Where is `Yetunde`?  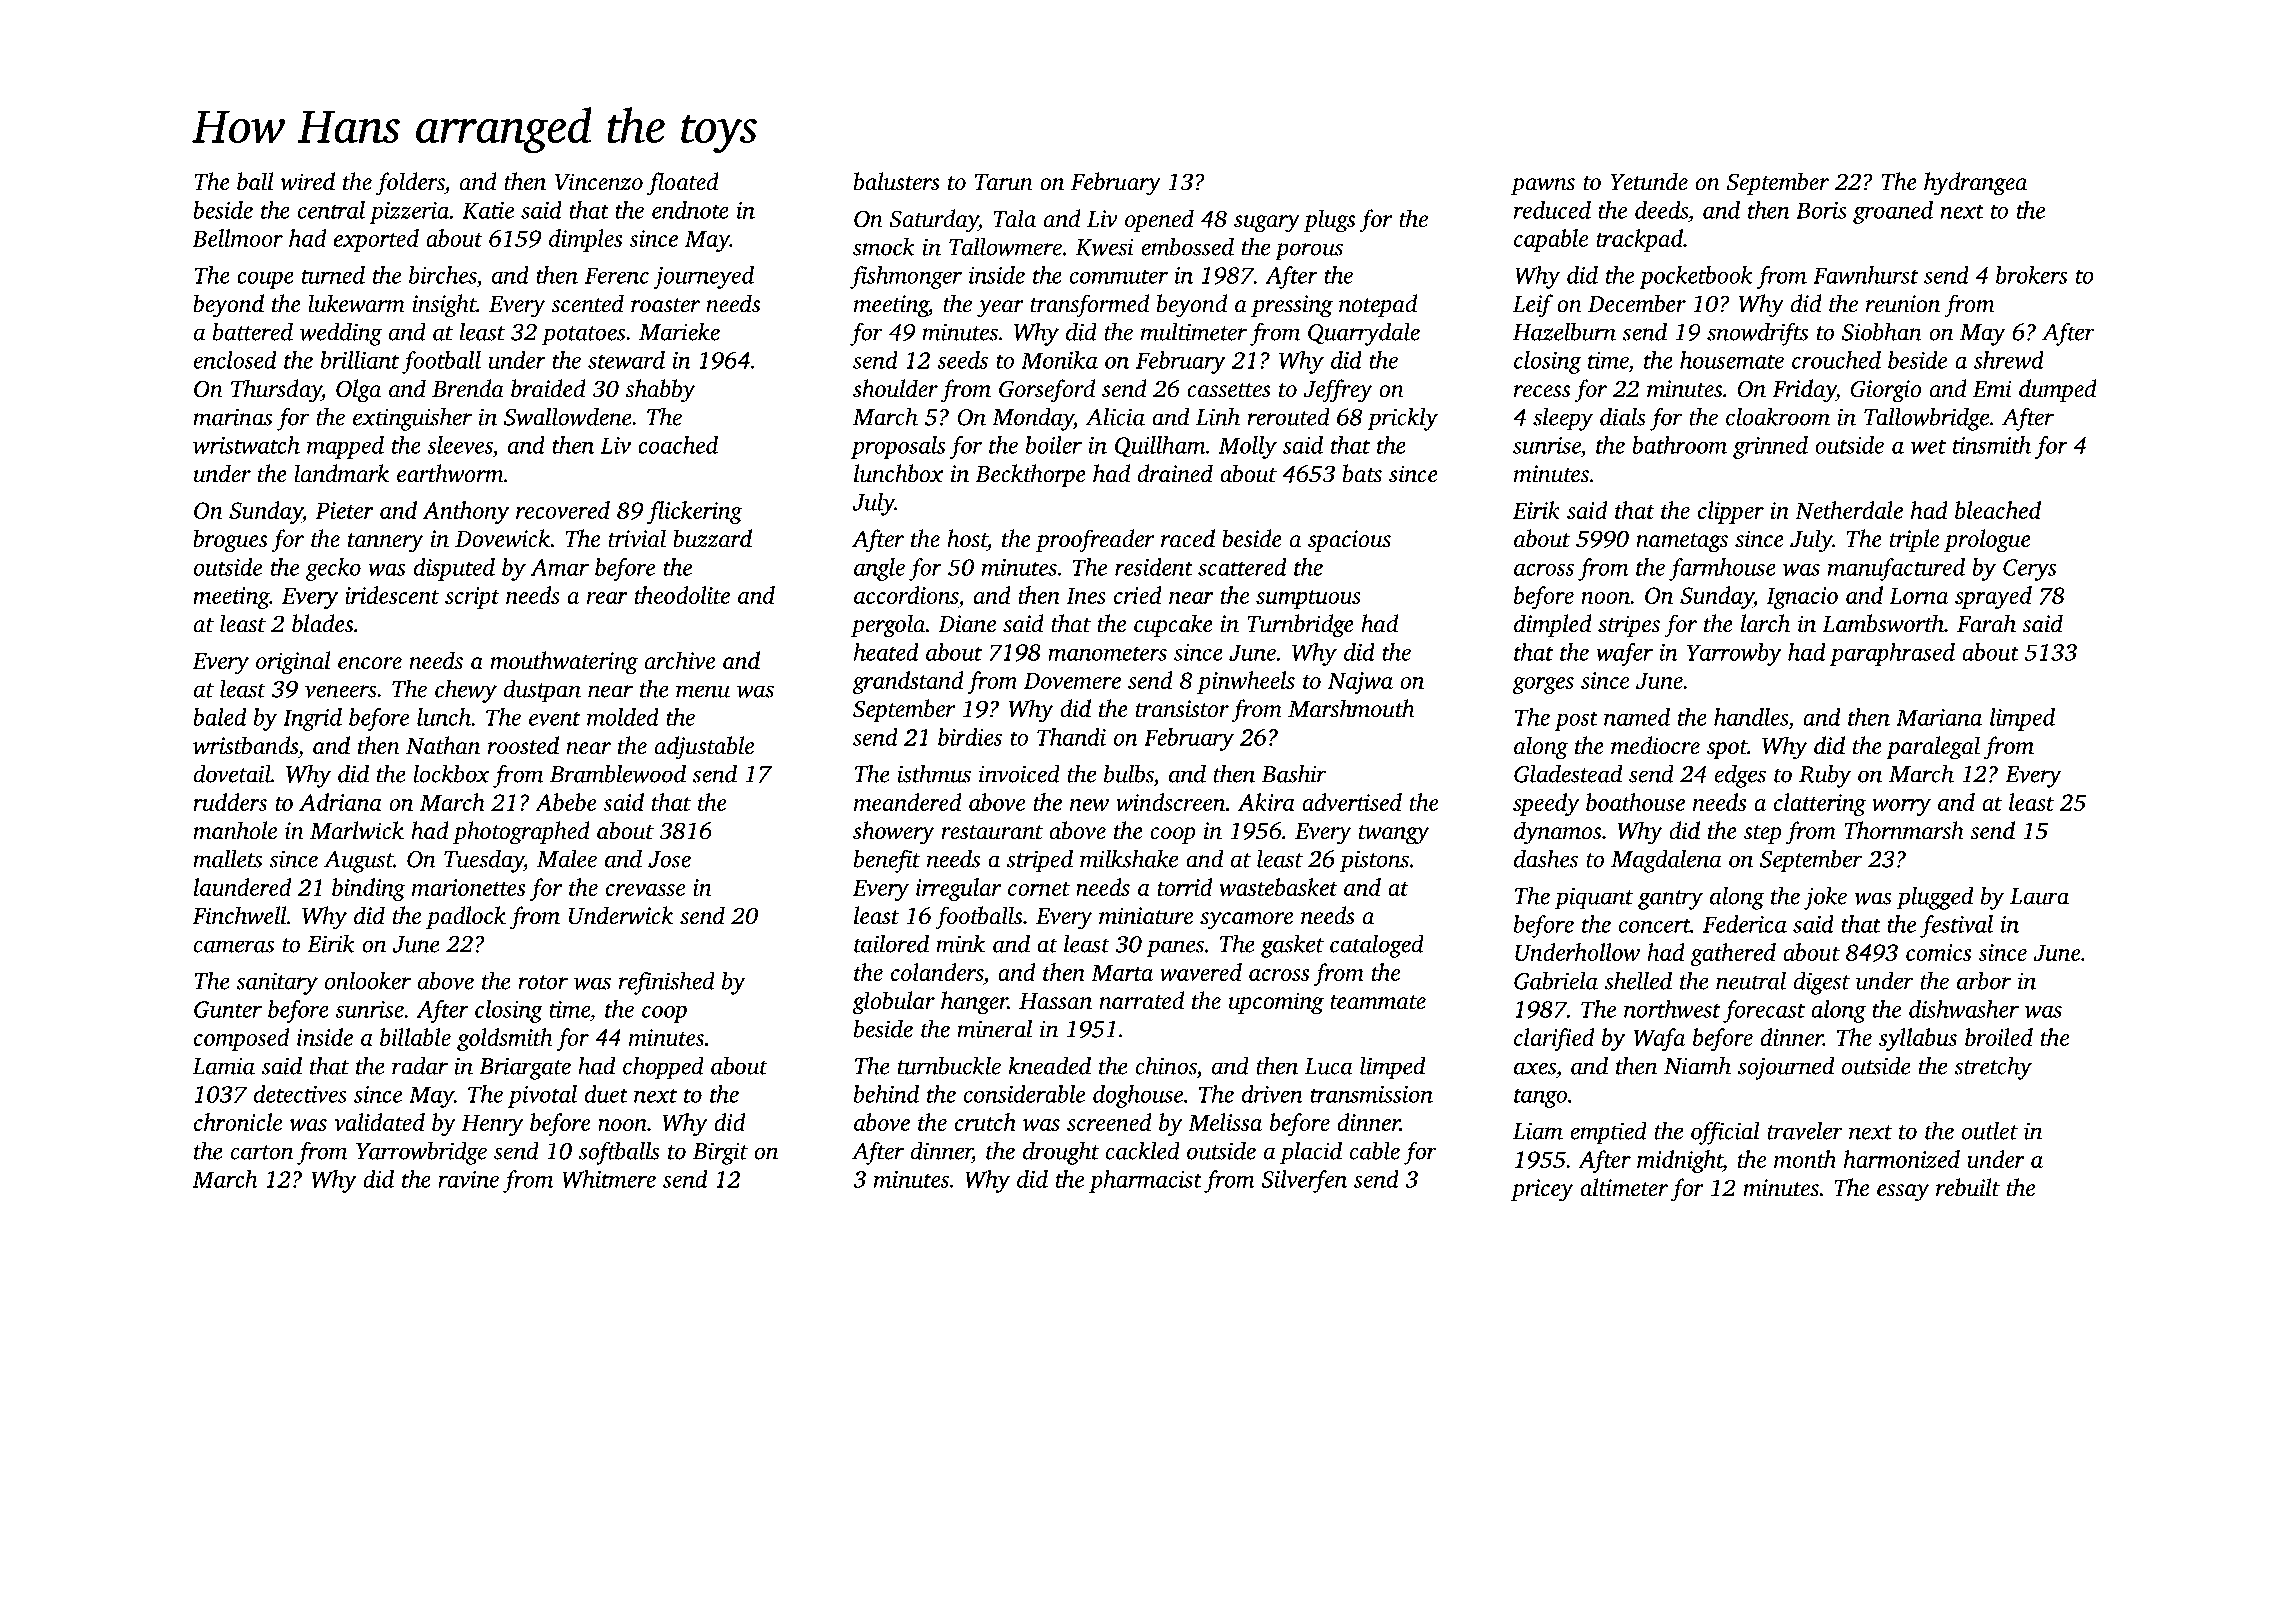 Yetunde is located at coordinates (1649, 181).
